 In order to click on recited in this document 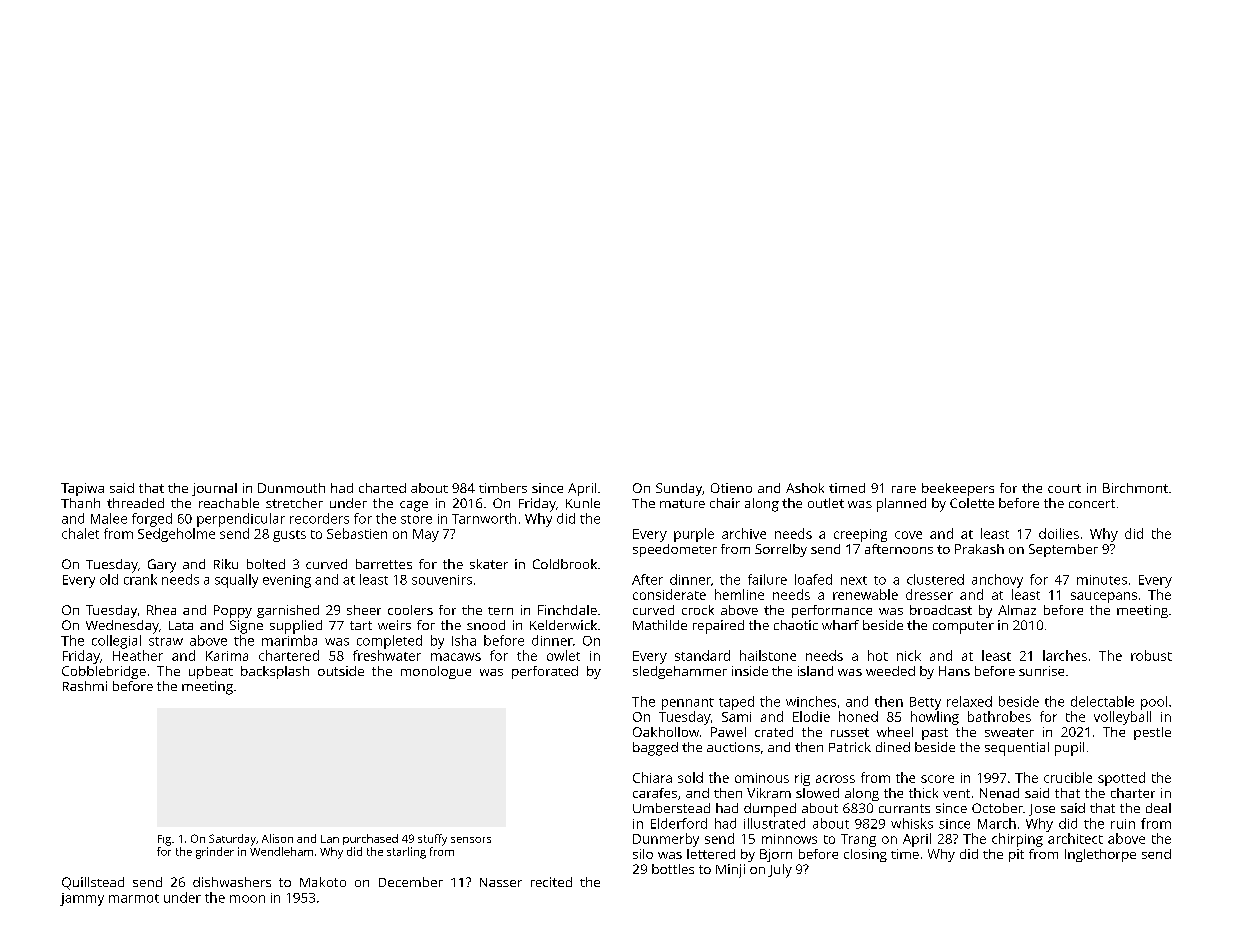, I will do `click(551, 882)`.
